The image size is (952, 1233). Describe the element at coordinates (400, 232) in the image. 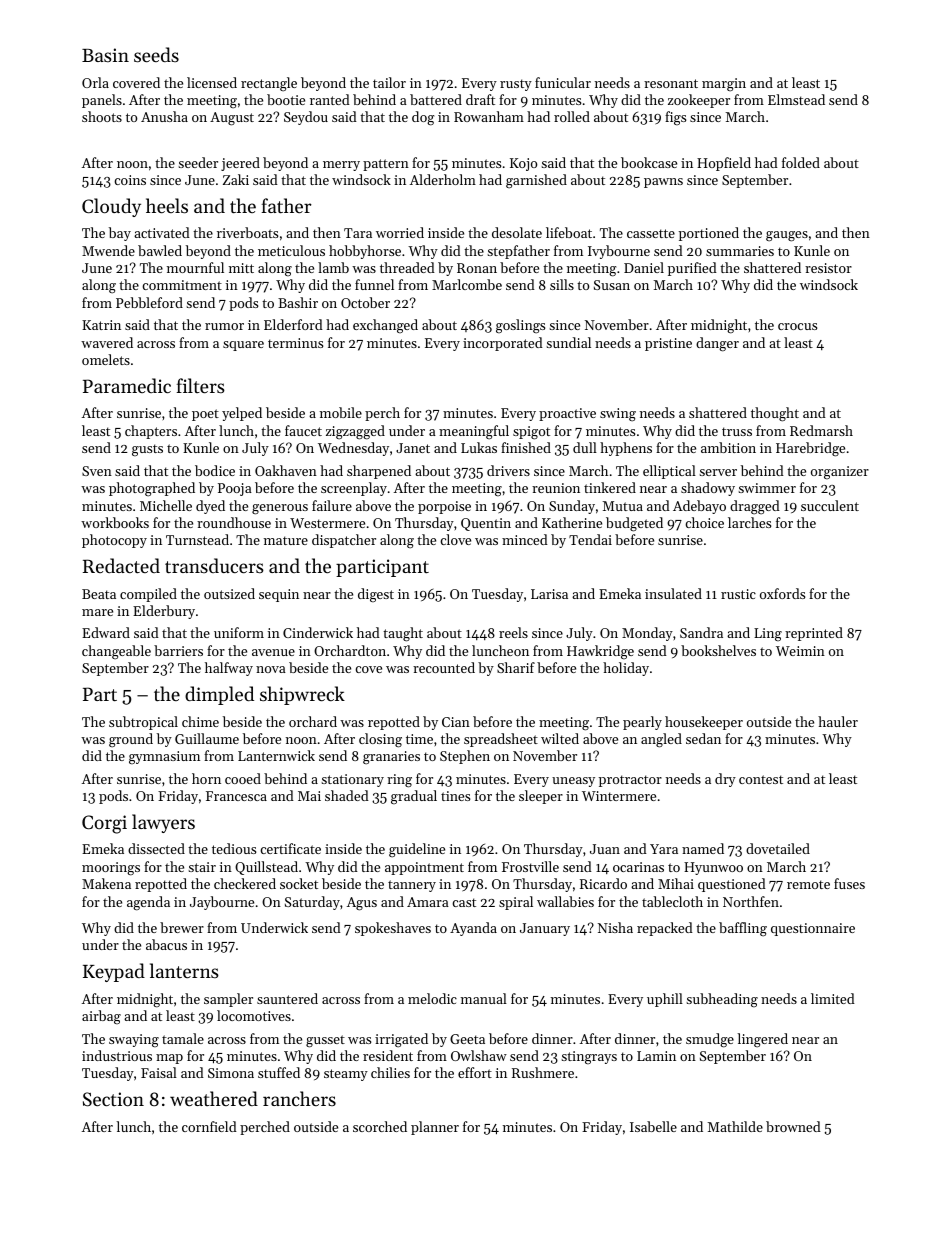

I see `worried` at that location.
